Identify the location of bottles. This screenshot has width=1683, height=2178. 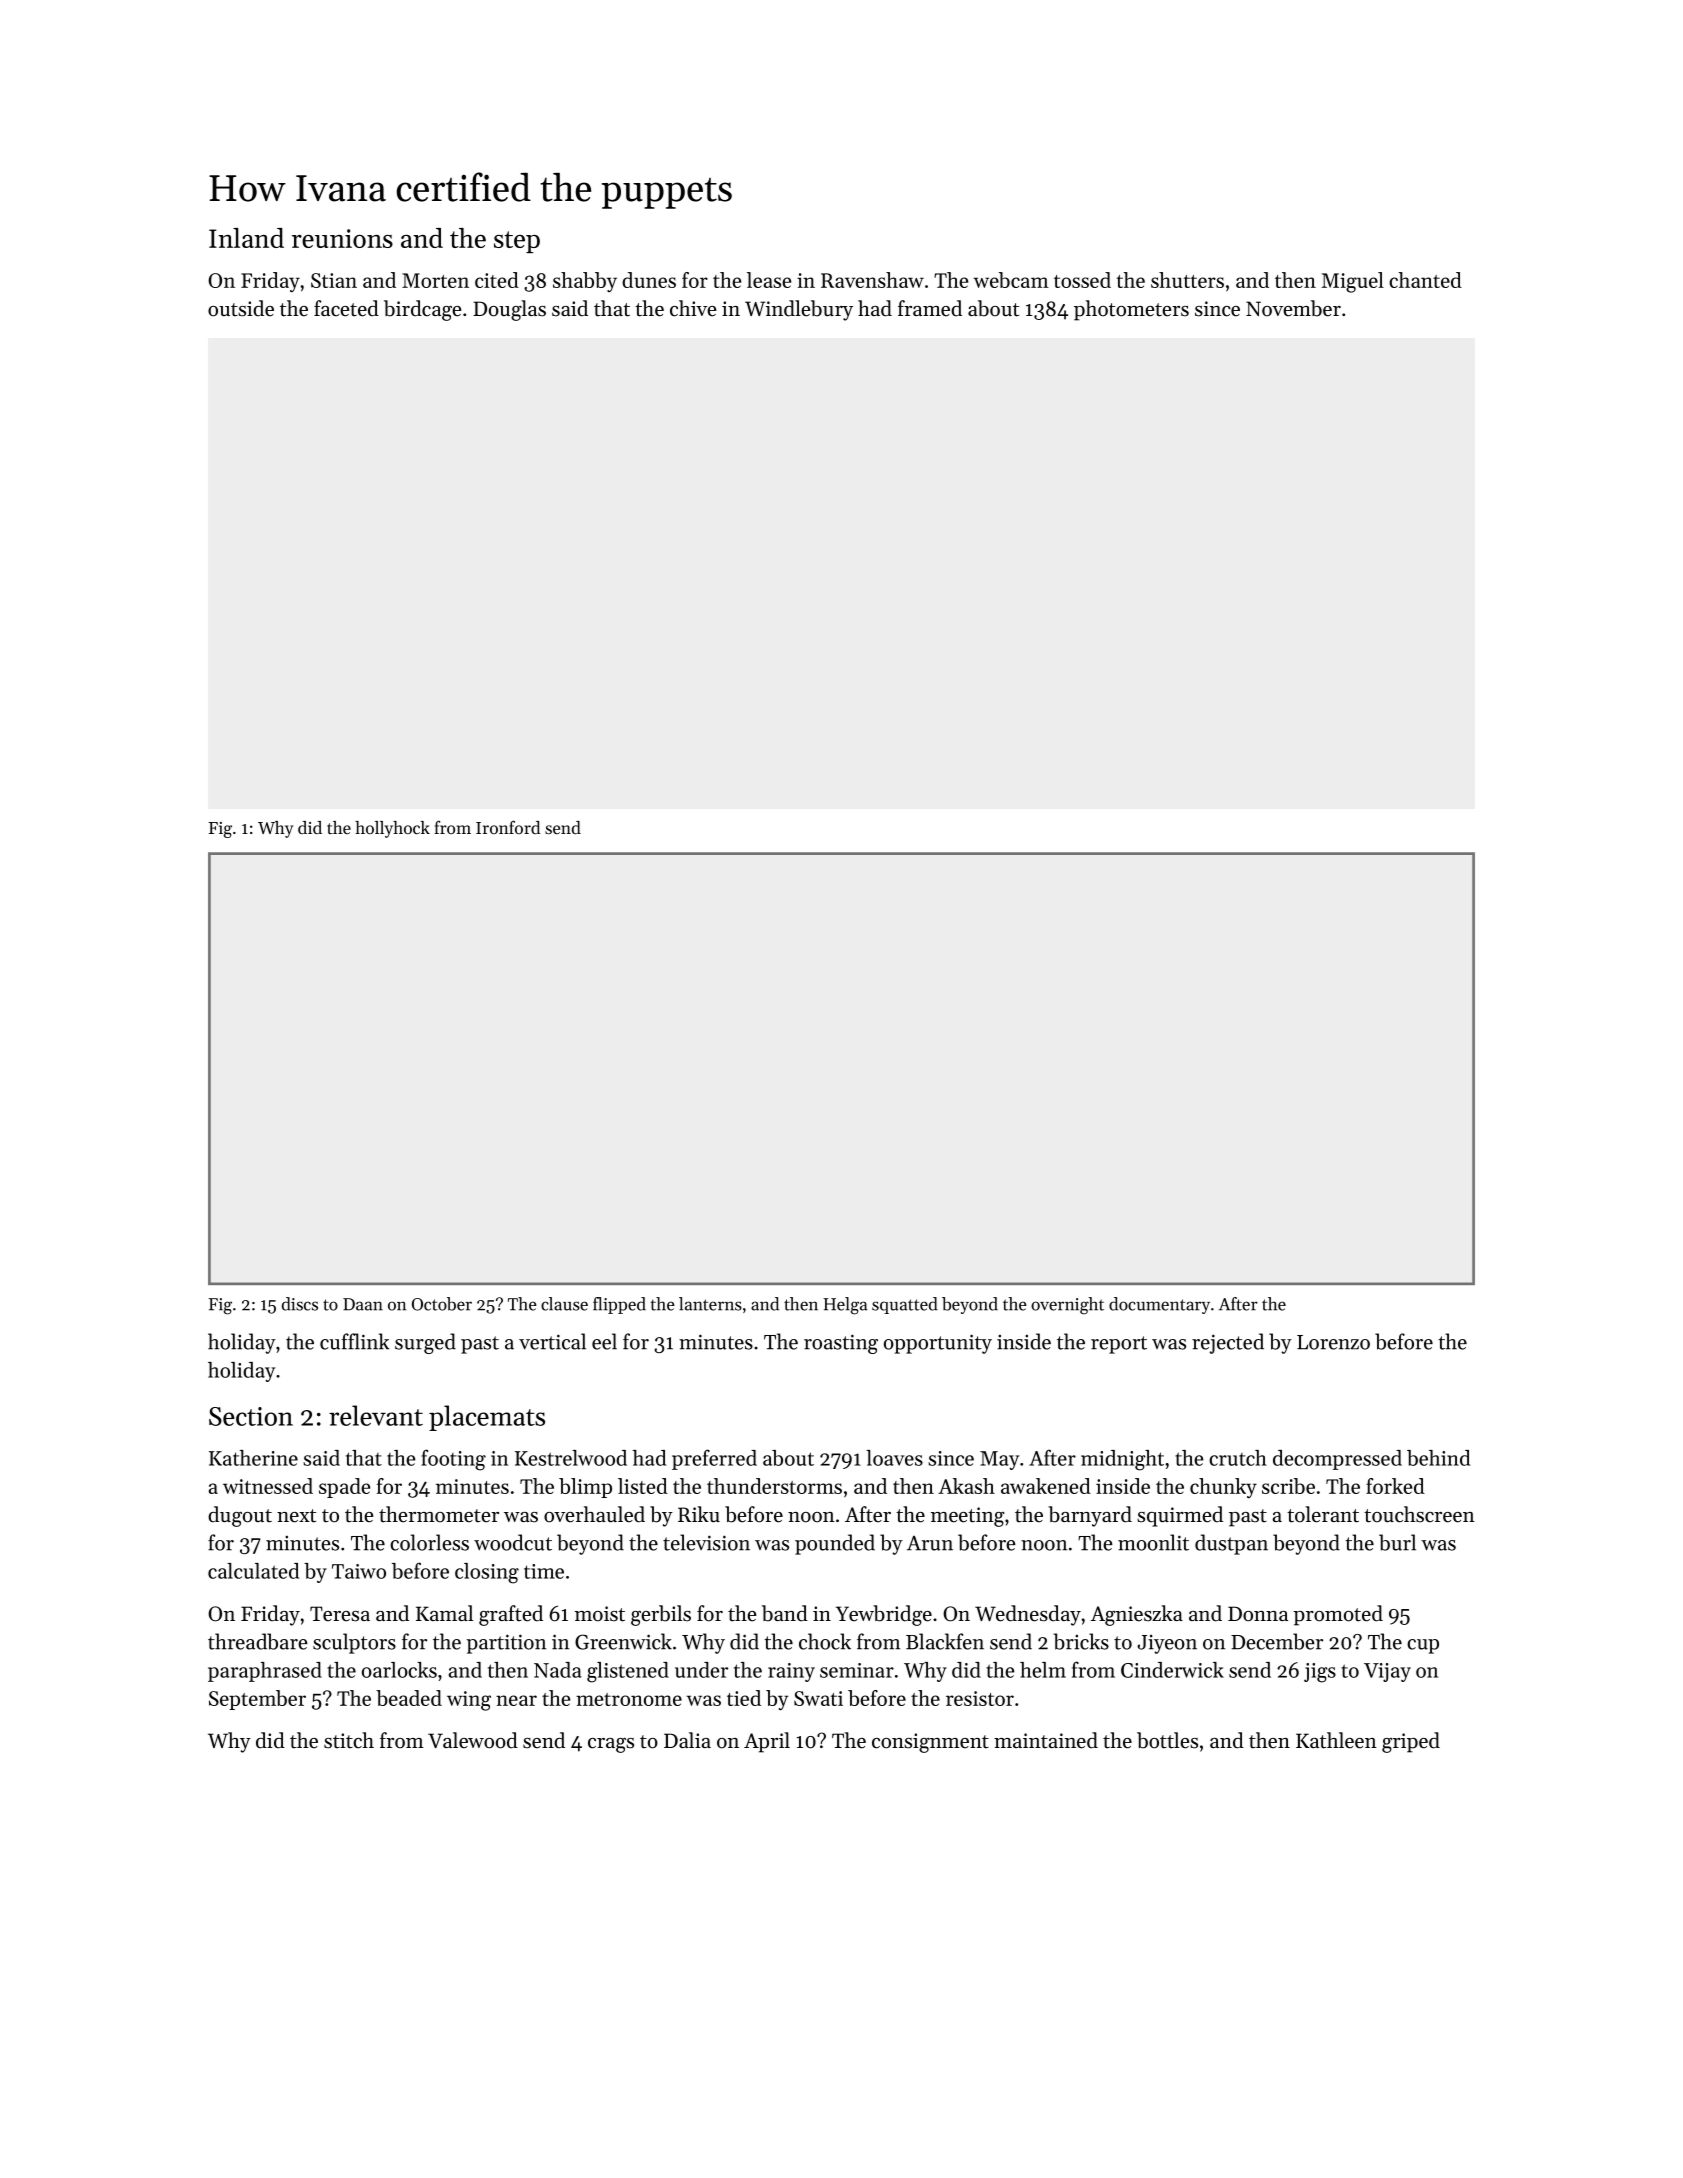
(1167, 1740).
